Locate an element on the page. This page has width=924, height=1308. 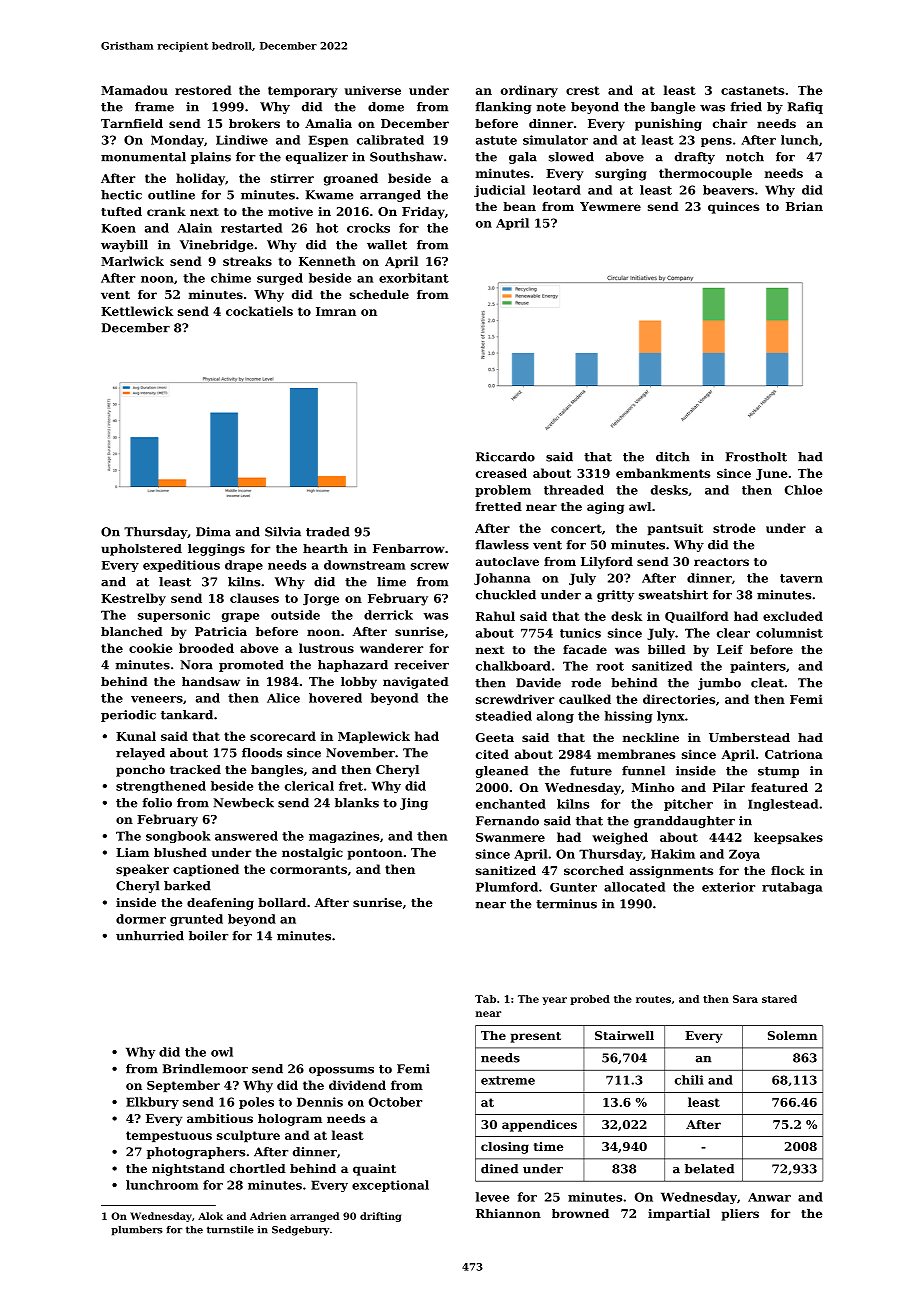
ditch is located at coordinates (673, 457).
